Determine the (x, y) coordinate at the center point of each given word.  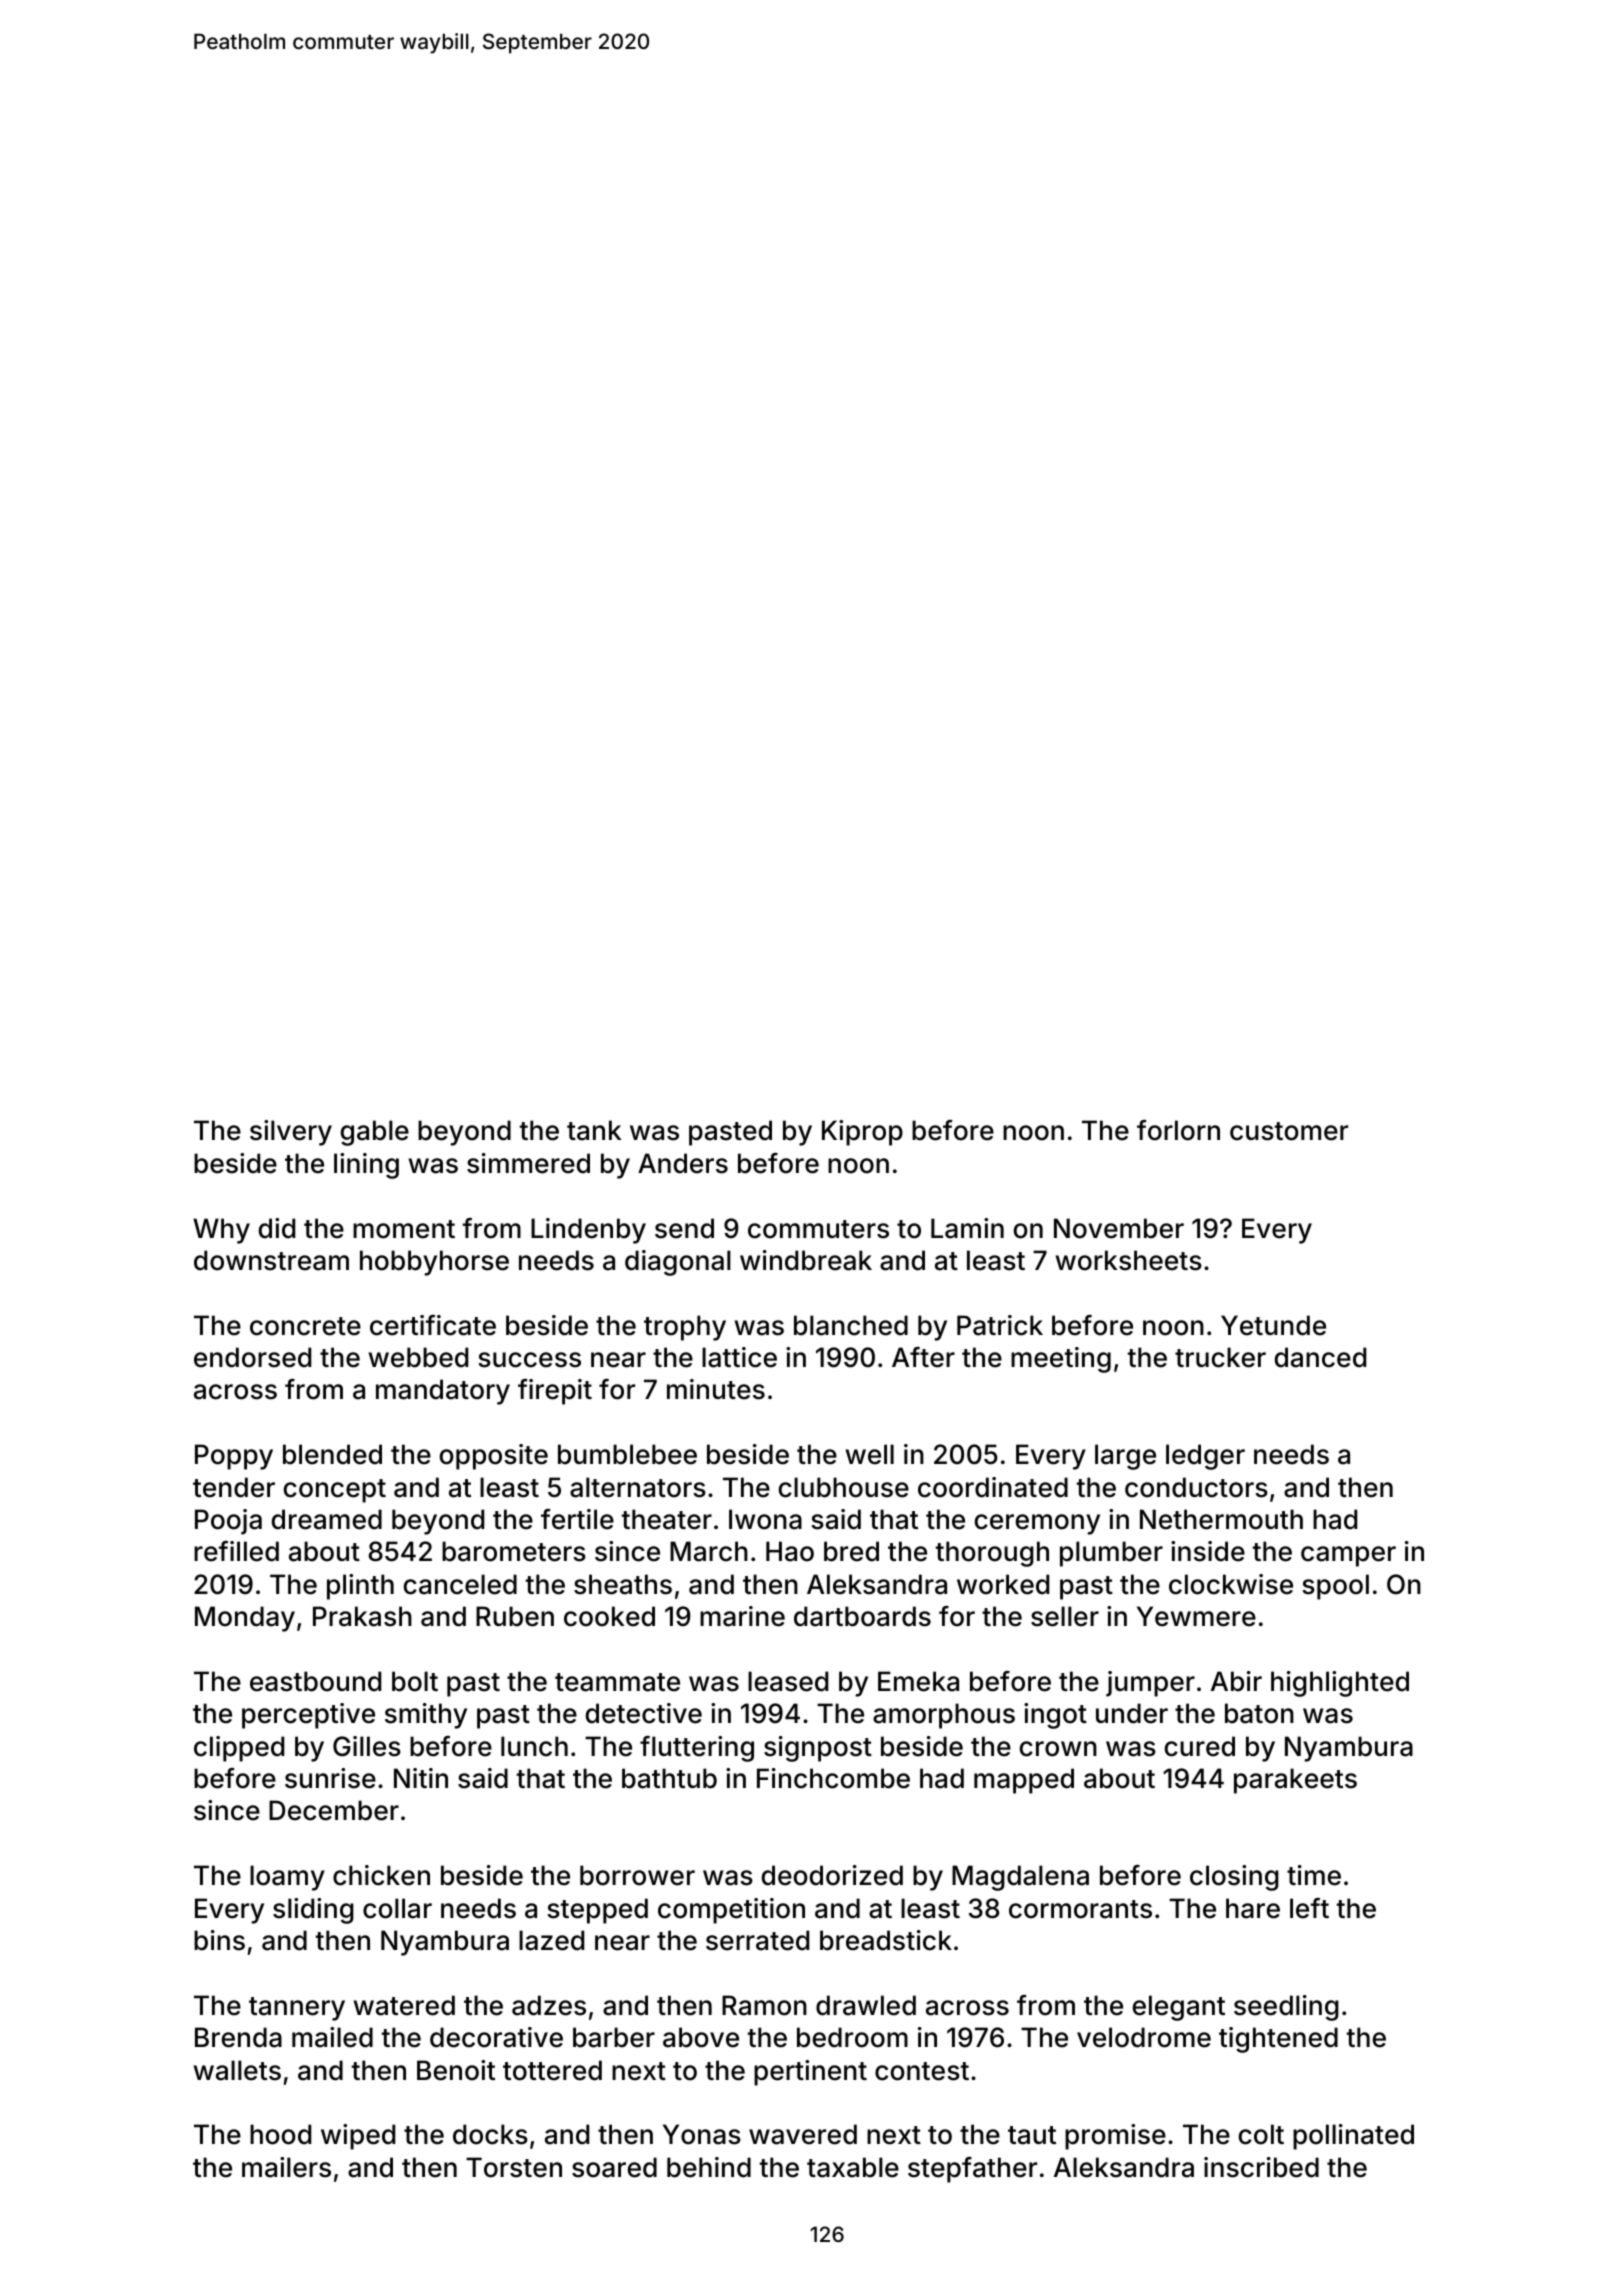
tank (594, 1130)
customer (1289, 1131)
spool (1335, 1587)
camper (1348, 1556)
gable (375, 1133)
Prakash (362, 1616)
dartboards (862, 1616)
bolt (415, 1681)
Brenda (238, 2037)
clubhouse (844, 1487)
